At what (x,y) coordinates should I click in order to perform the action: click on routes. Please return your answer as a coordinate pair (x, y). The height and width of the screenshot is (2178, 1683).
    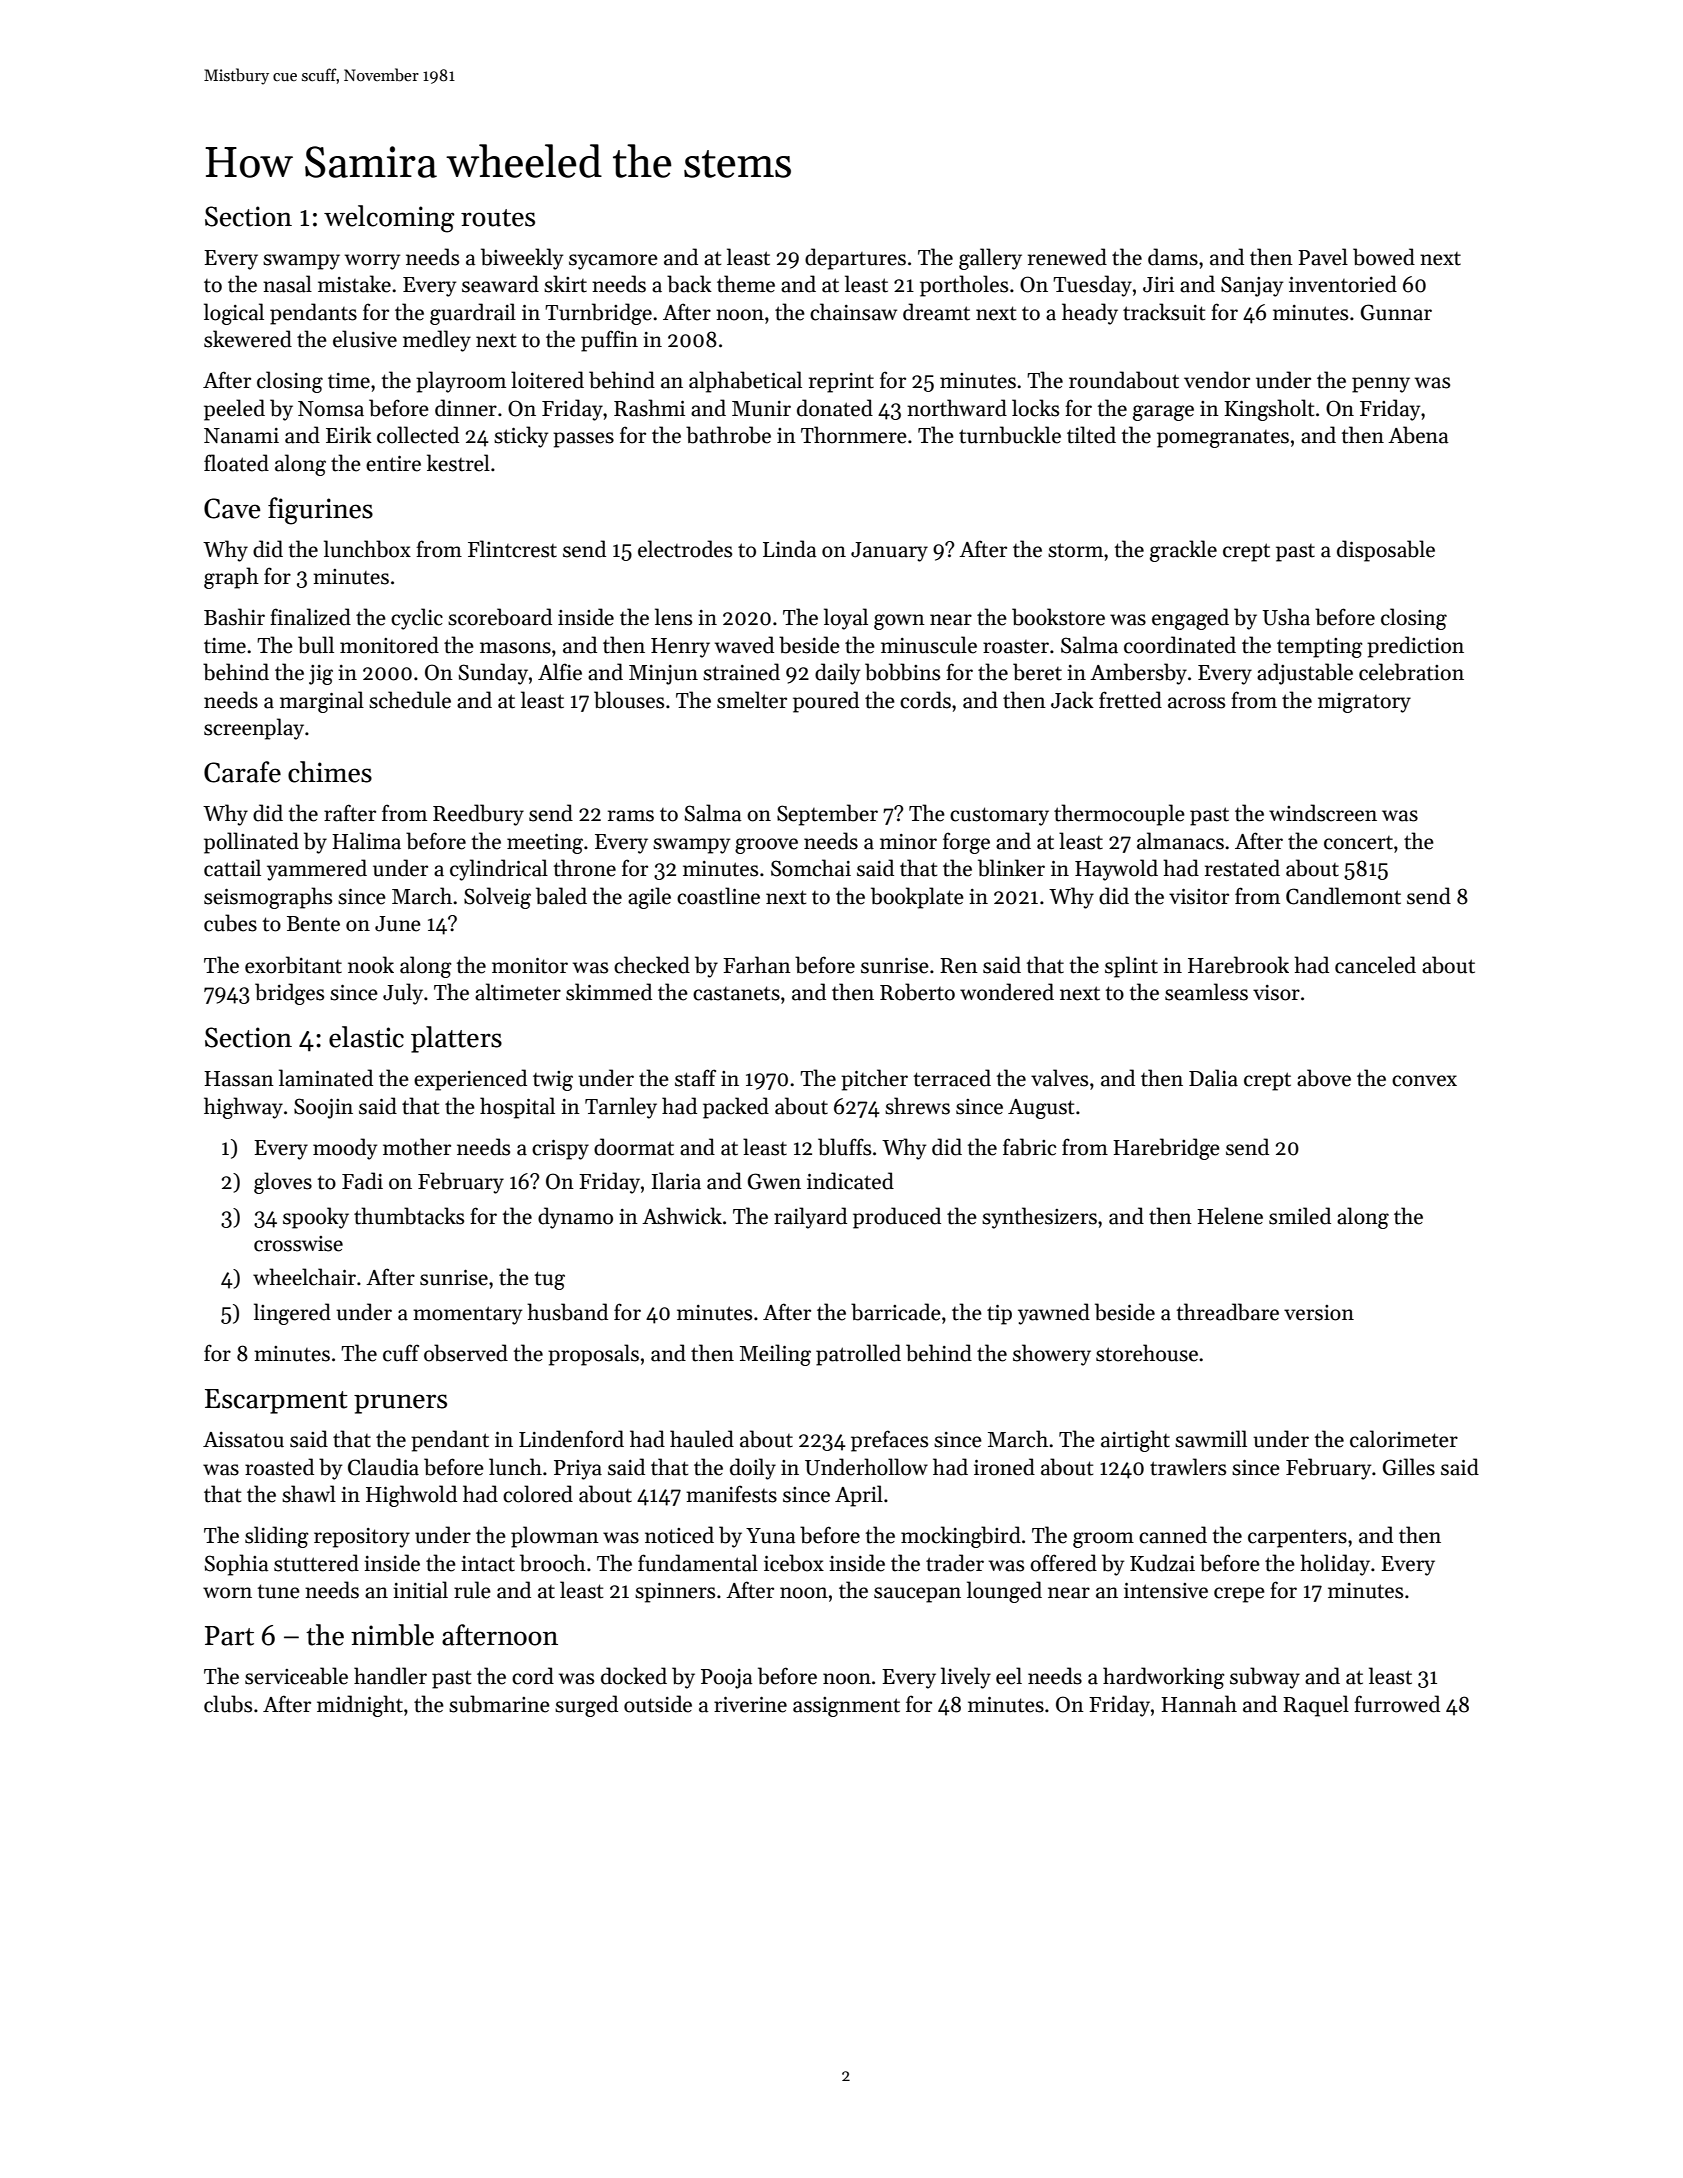
    Looking at the image, I should click on (498, 218).
